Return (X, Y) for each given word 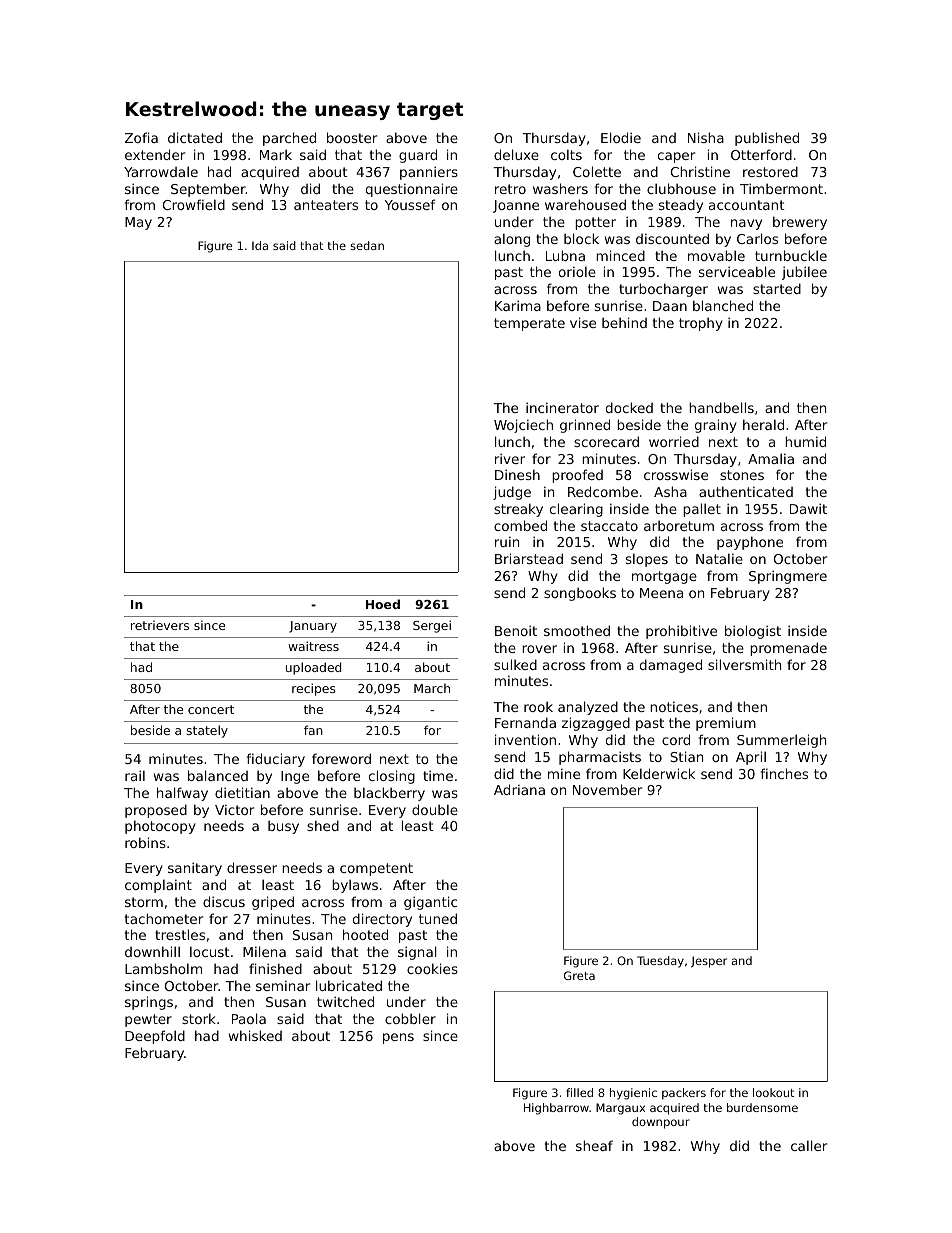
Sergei (432, 626)
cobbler (410, 1018)
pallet (702, 510)
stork (199, 1018)
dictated (195, 137)
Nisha (706, 137)
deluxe (516, 154)
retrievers (160, 625)
